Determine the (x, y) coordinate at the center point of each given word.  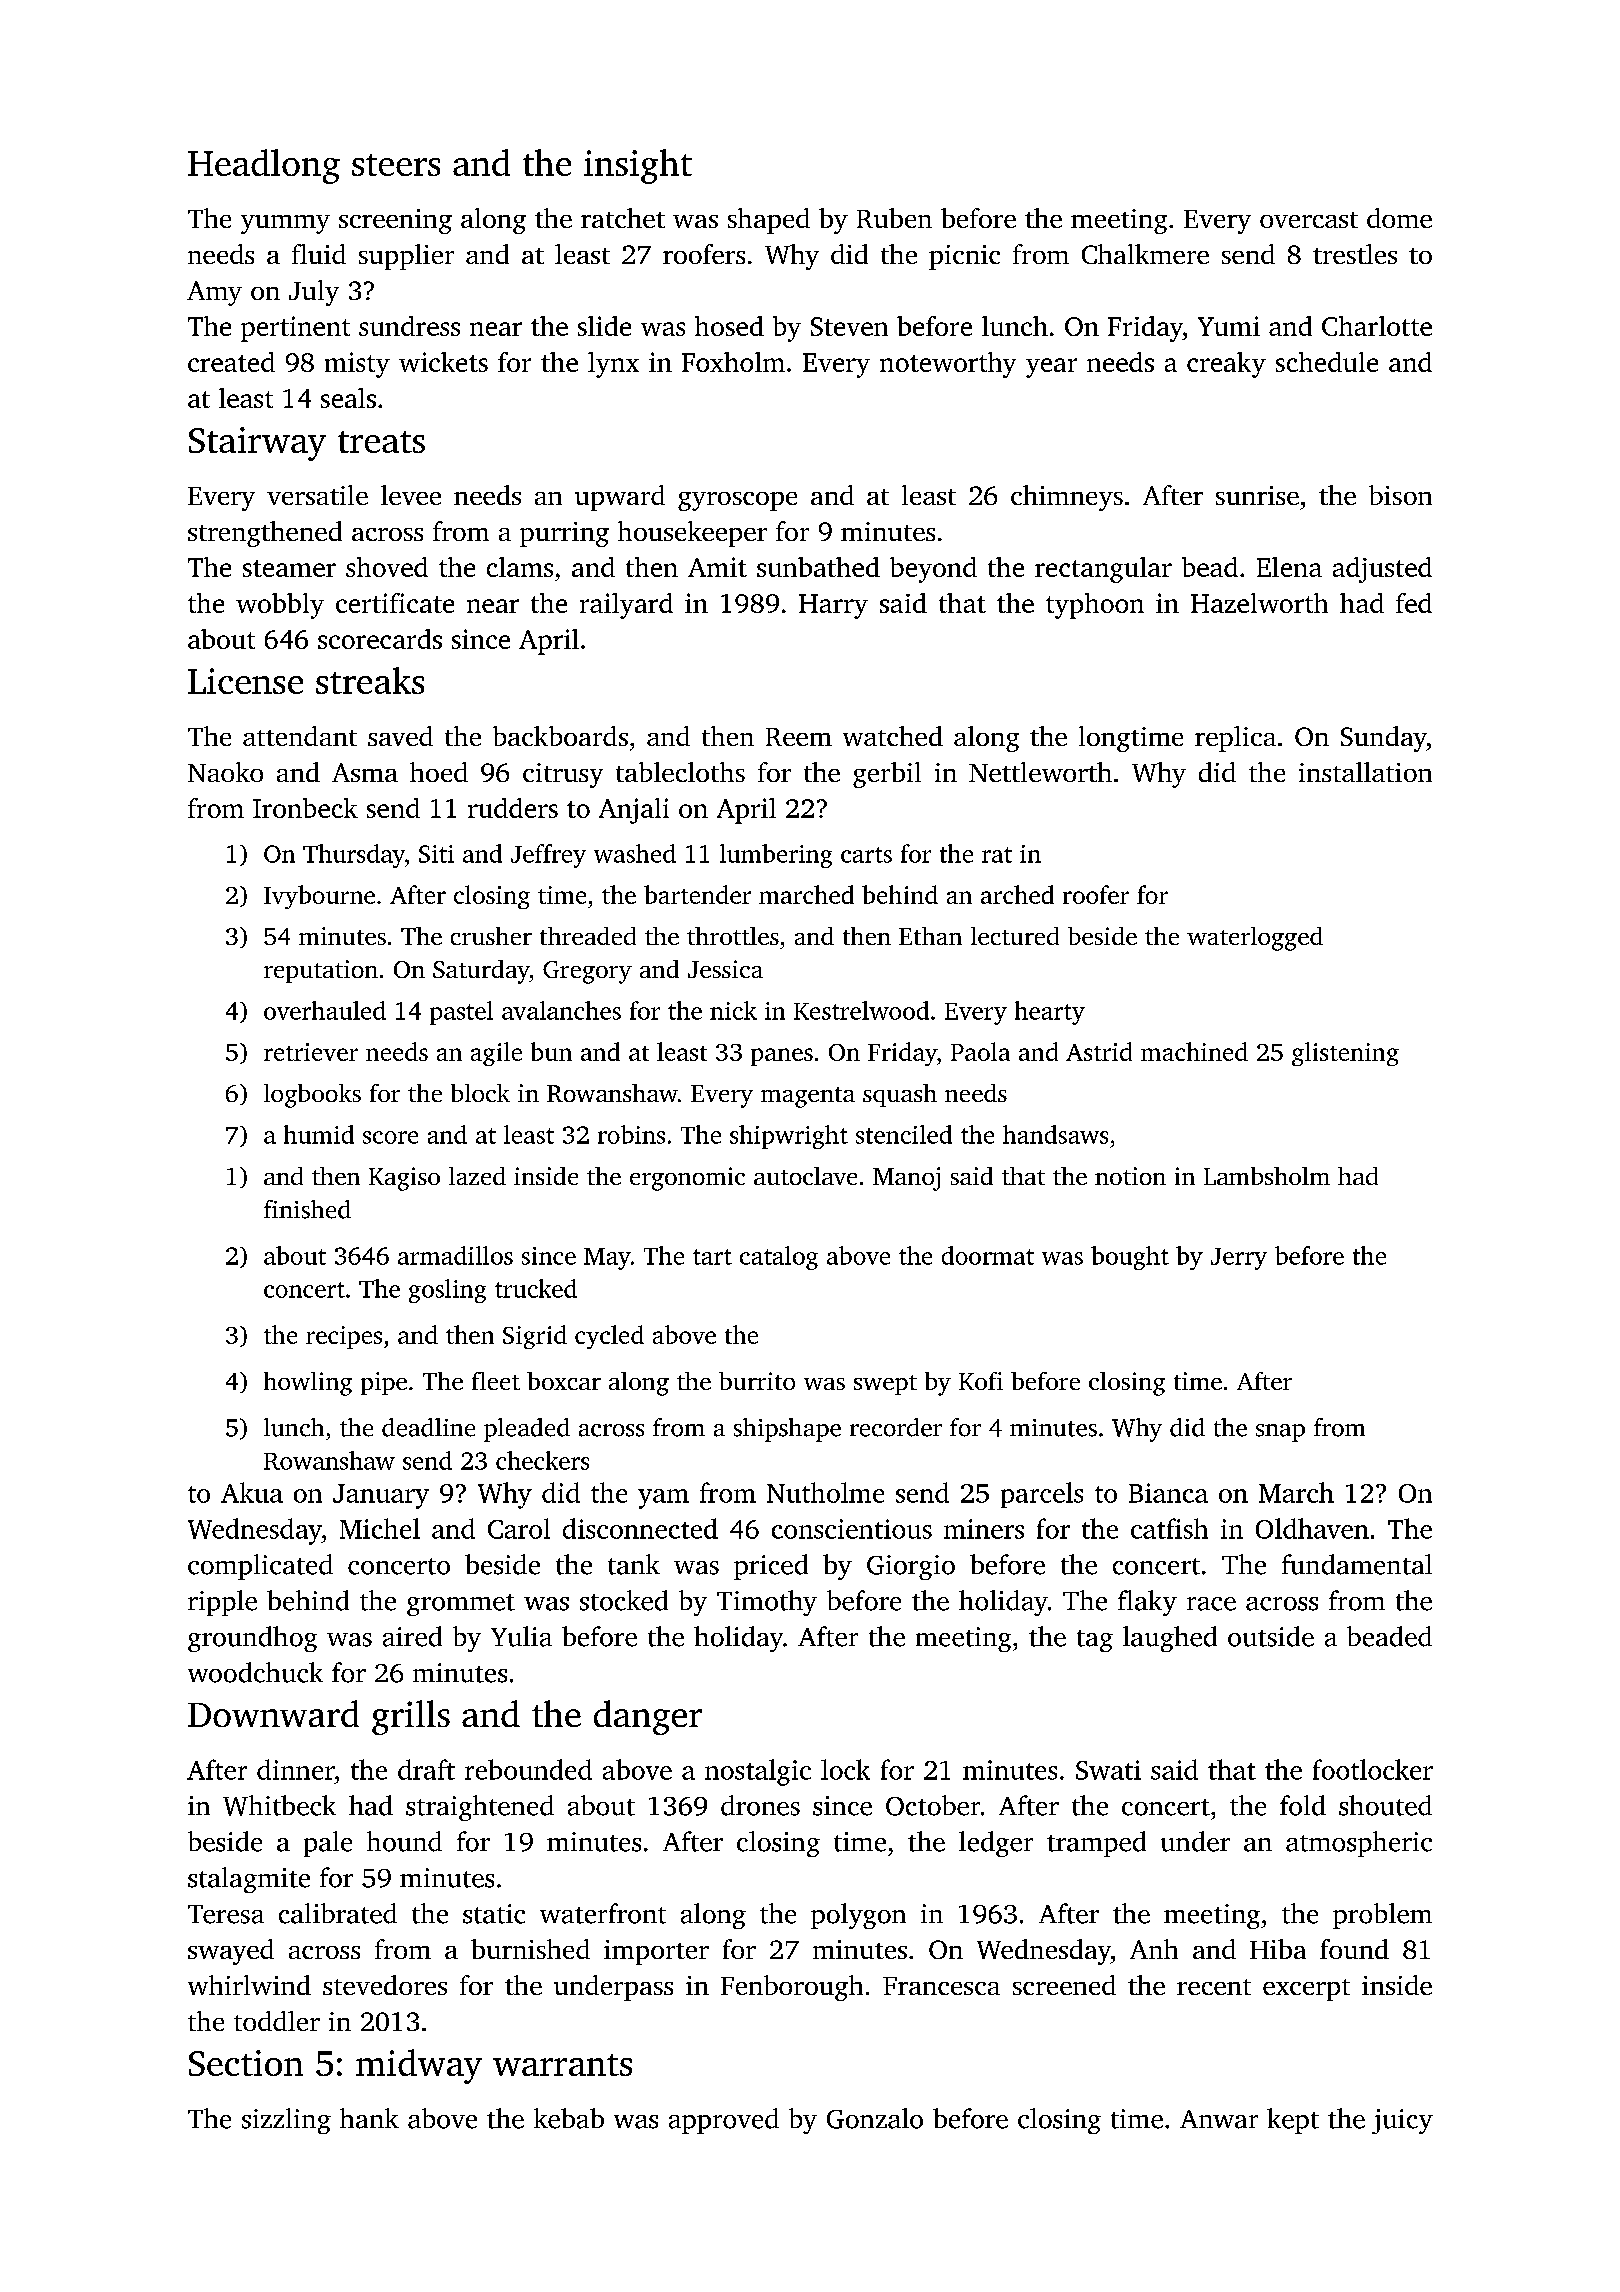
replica (1235, 739)
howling (308, 1384)
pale (328, 1844)
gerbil (887, 775)
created (231, 362)
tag (1095, 1641)
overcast (1309, 220)
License (245, 681)
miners (984, 1529)
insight (638, 166)
